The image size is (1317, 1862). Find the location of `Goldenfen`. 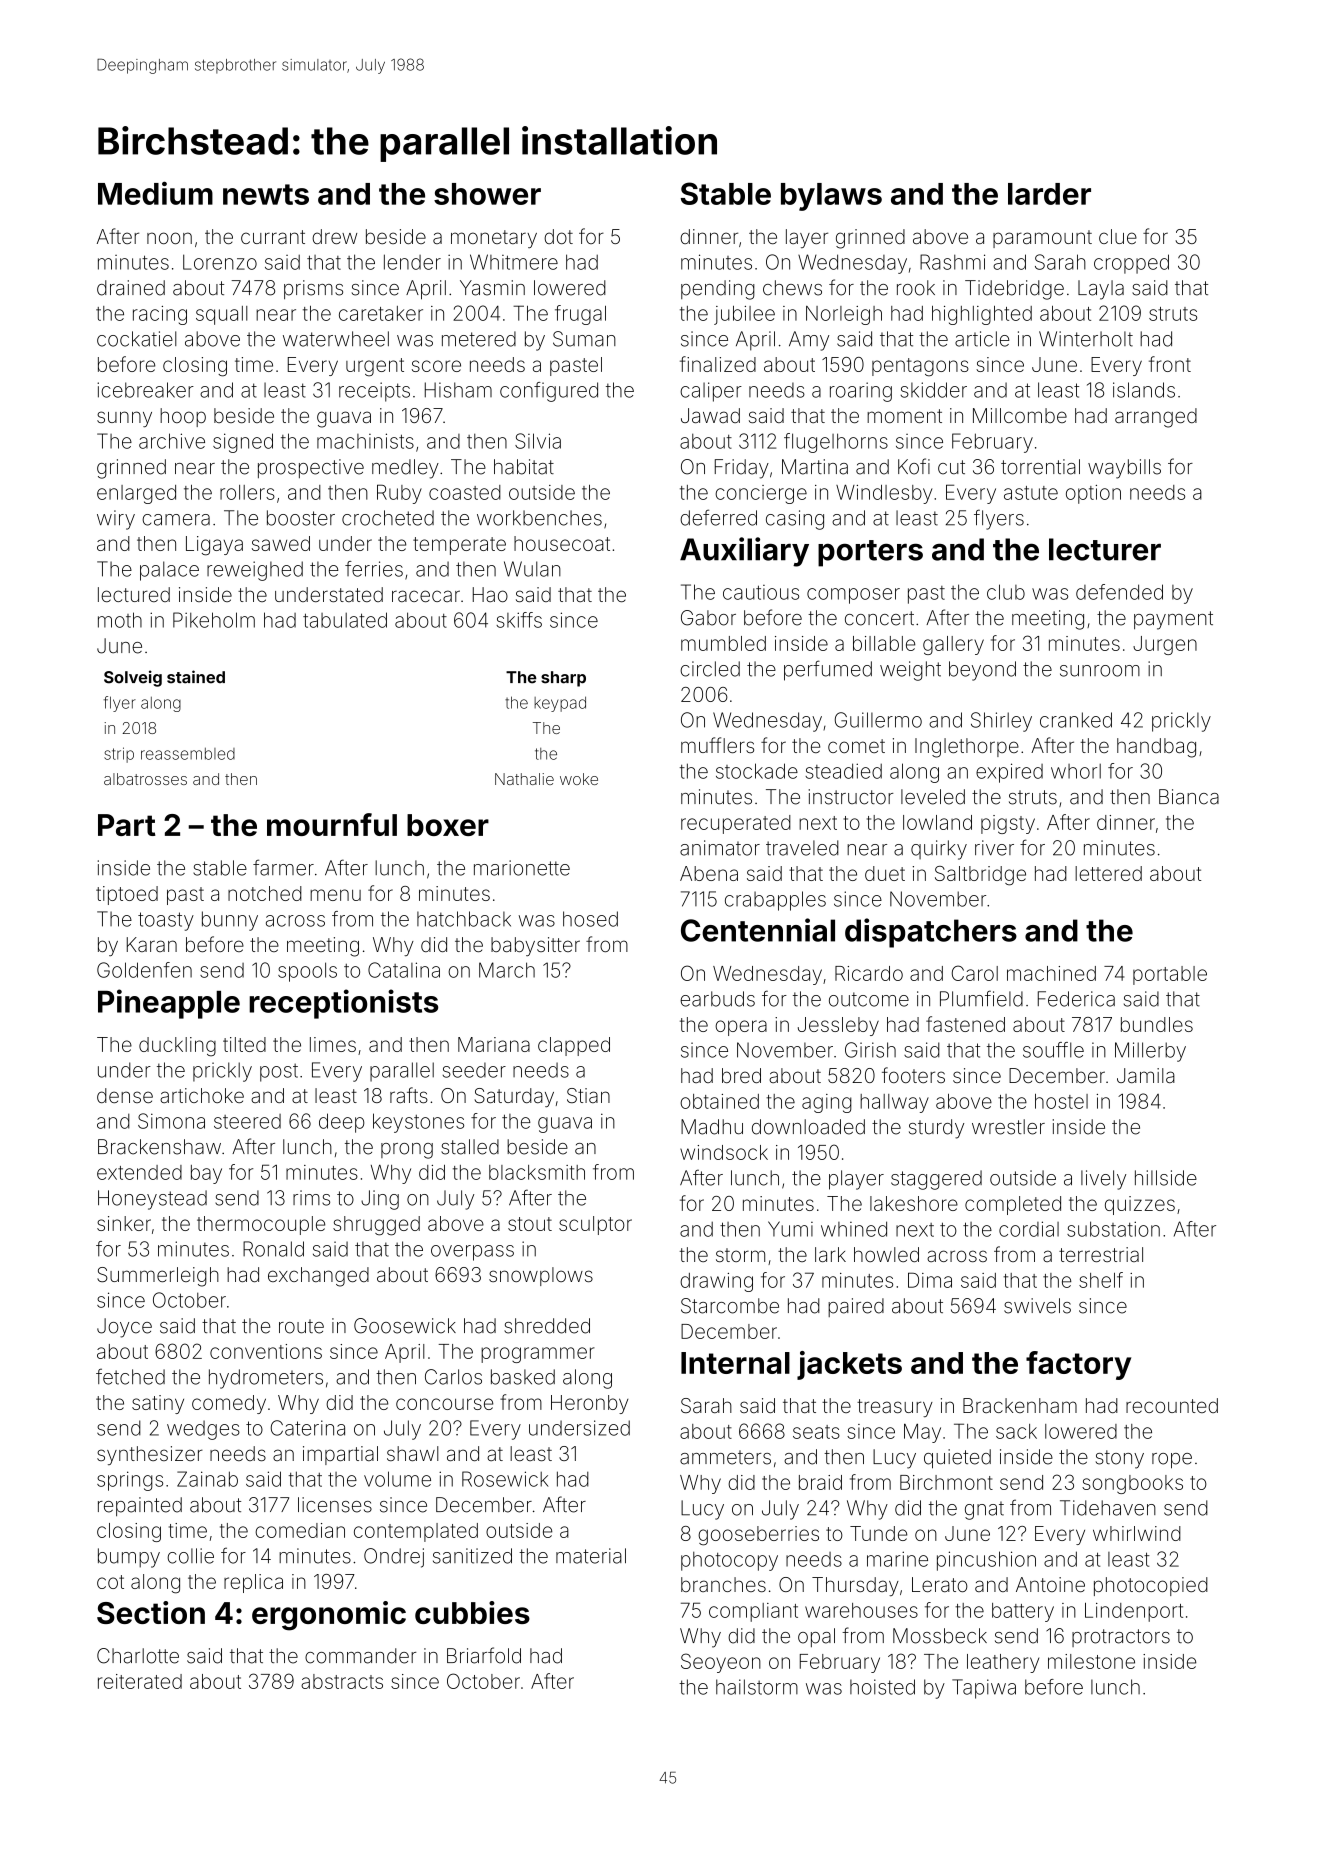

Goldenfen is located at coordinates (144, 970).
